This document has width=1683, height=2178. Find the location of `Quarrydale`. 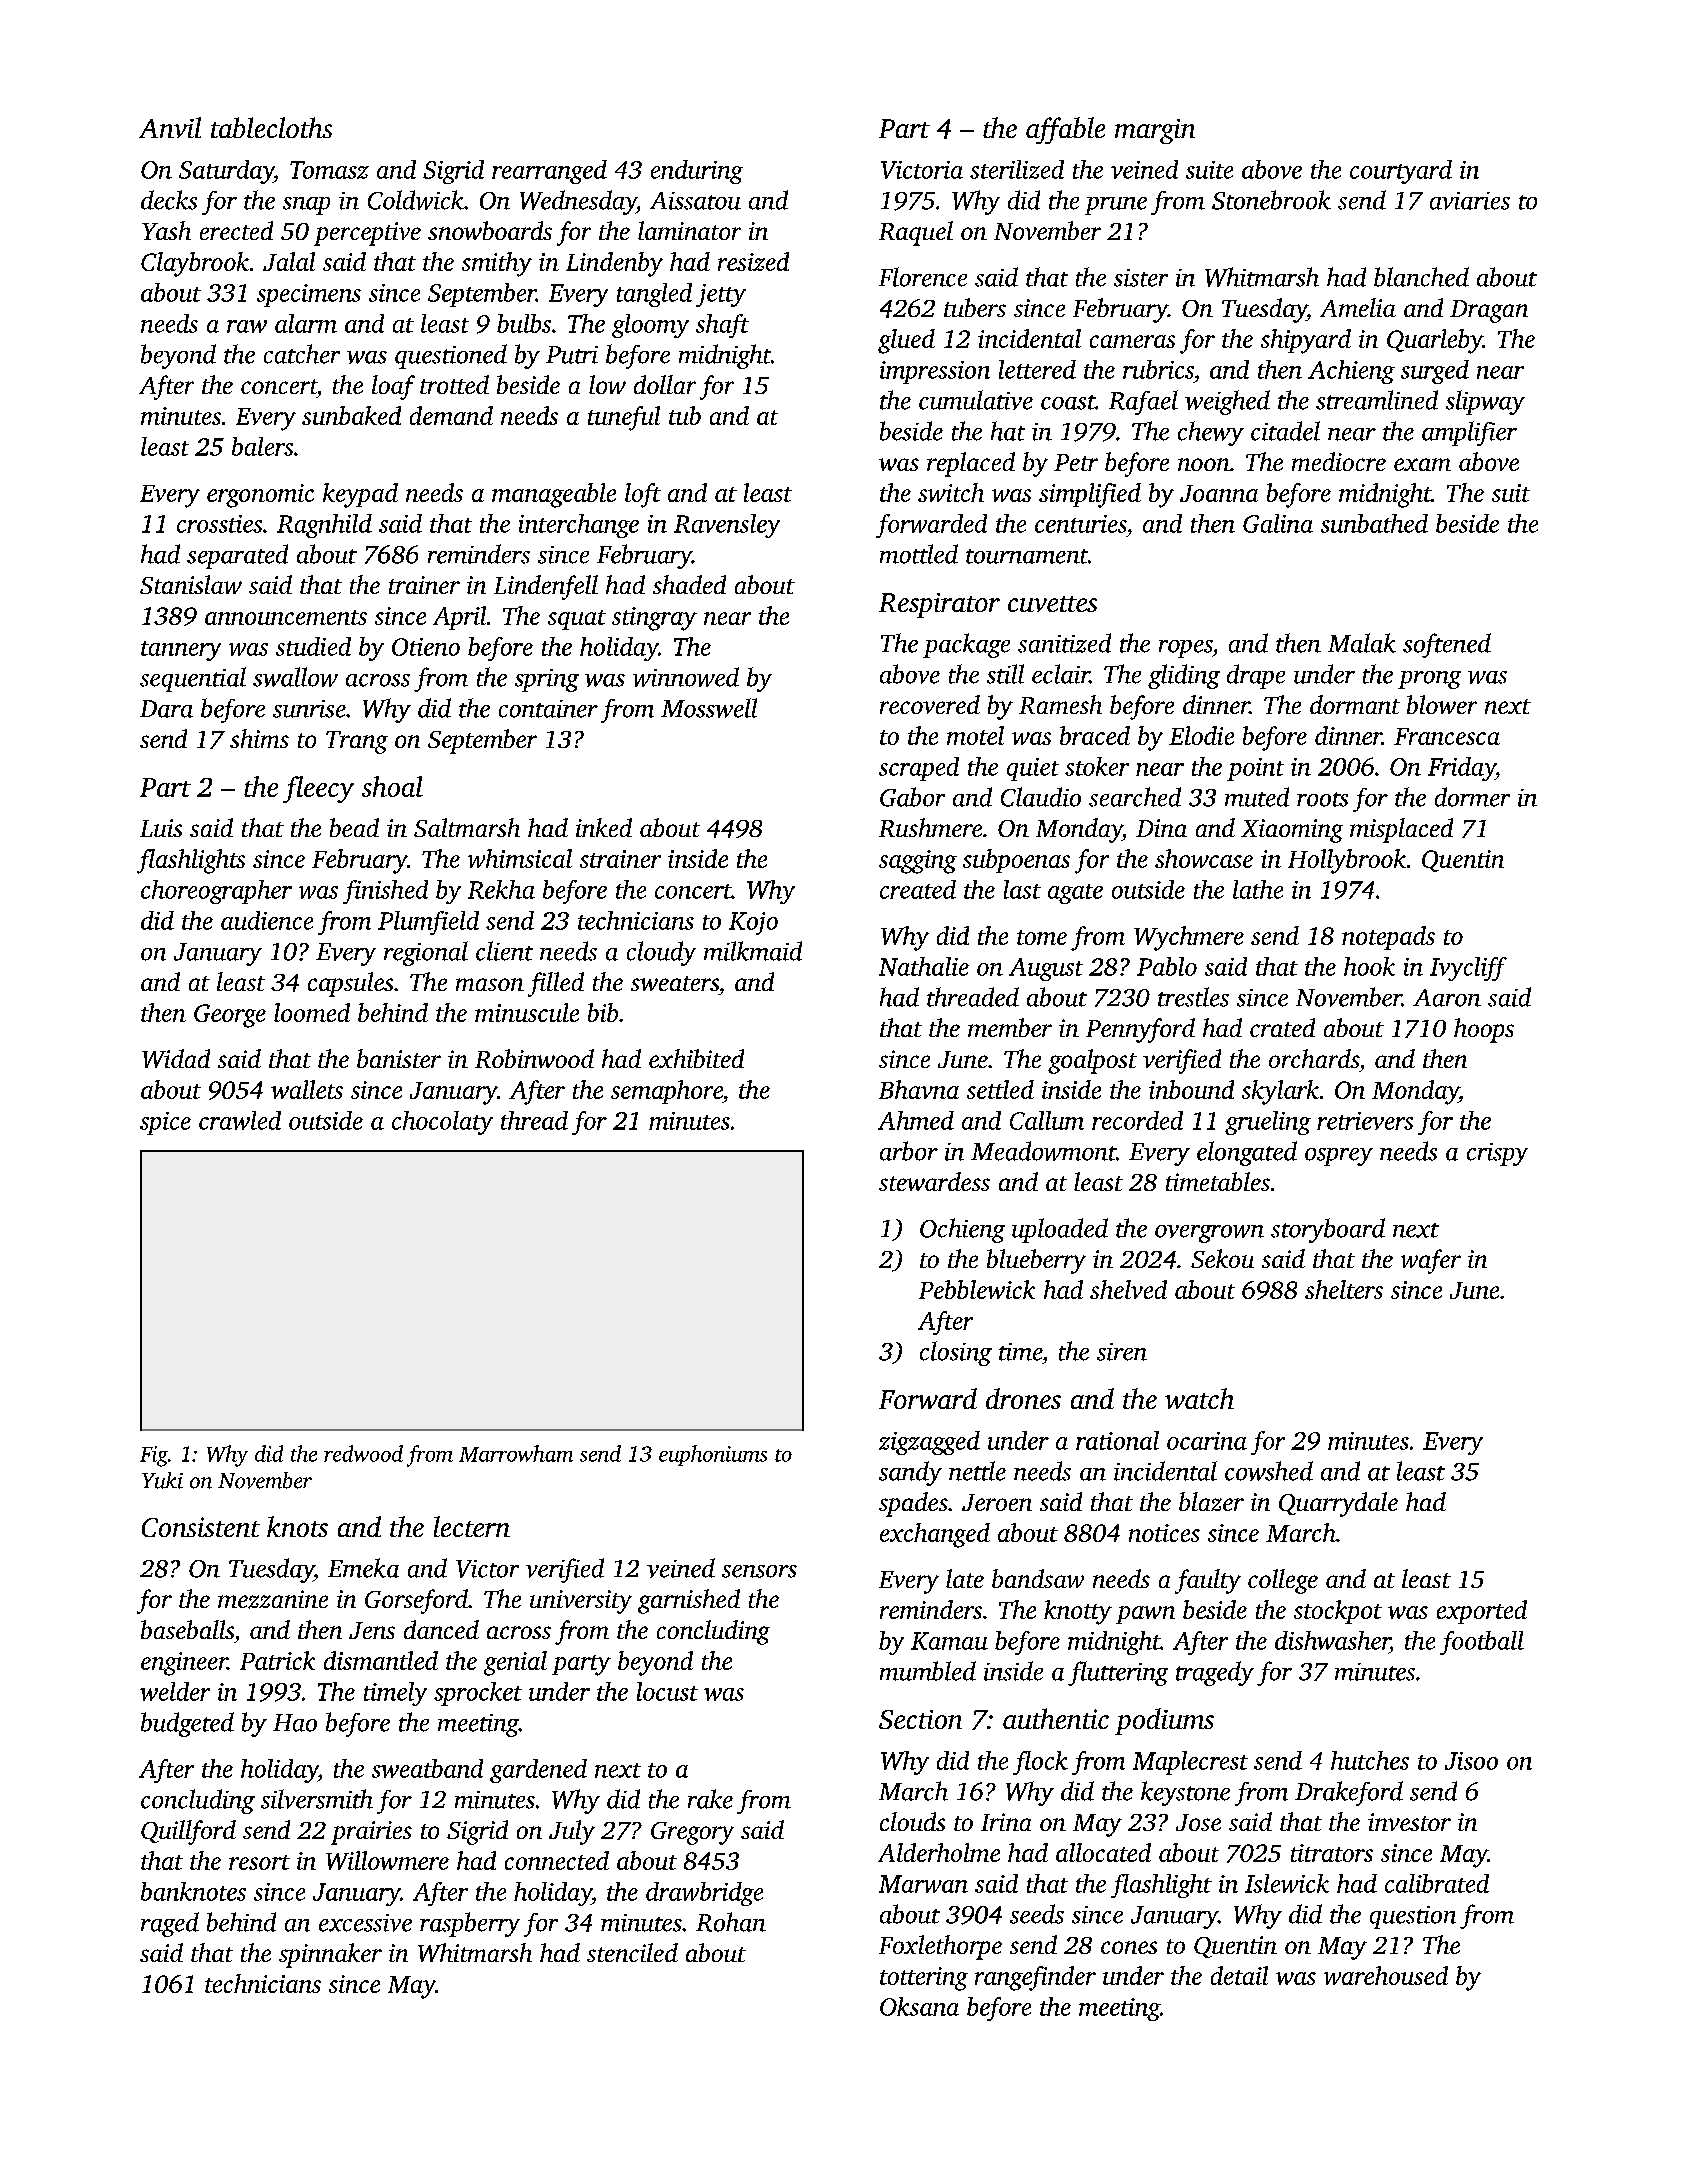

Quarrydale is located at coordinates (1338, 1504).
